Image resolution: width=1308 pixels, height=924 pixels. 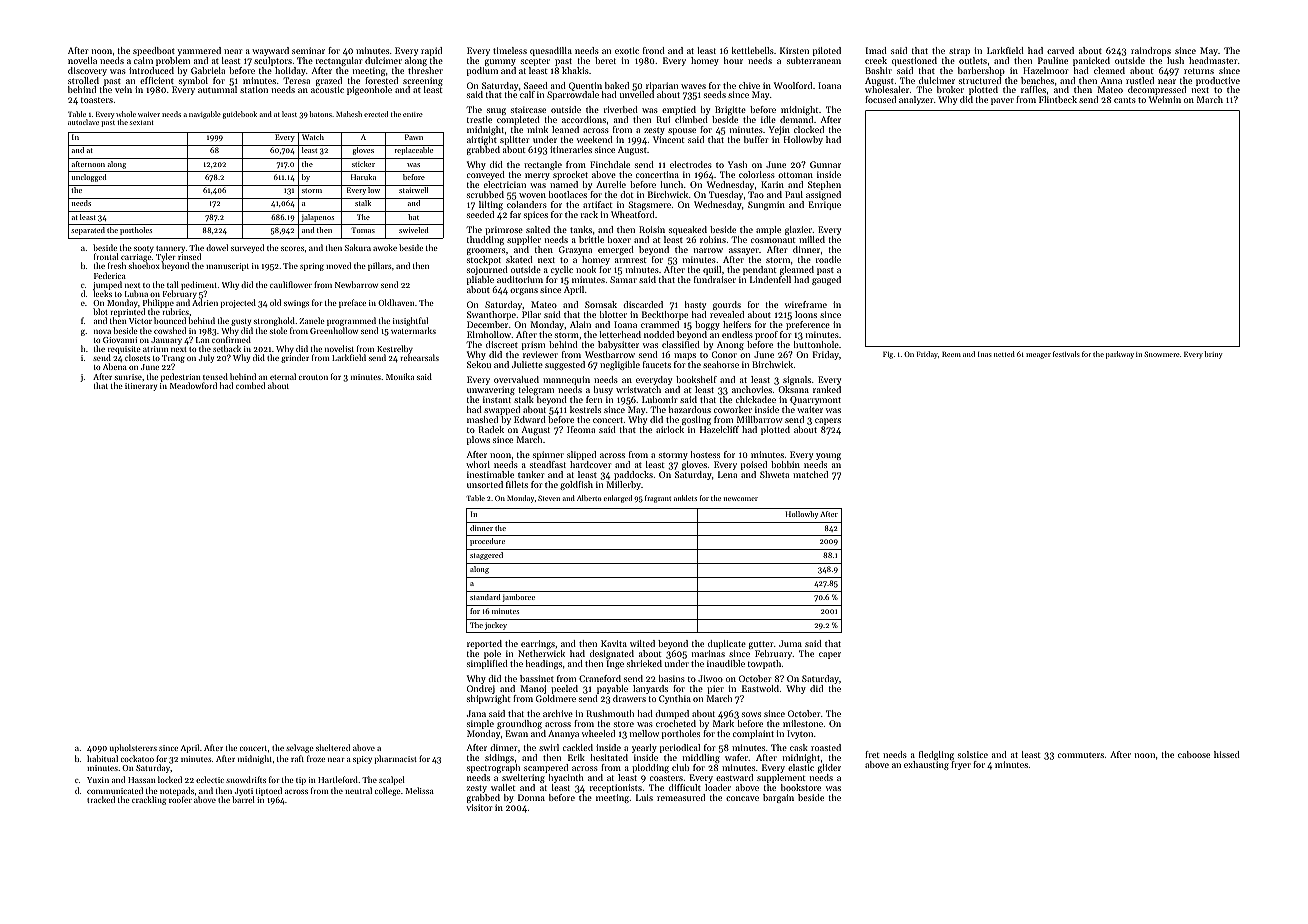 I want to click on newcomer, so click(x=741, y=499).
